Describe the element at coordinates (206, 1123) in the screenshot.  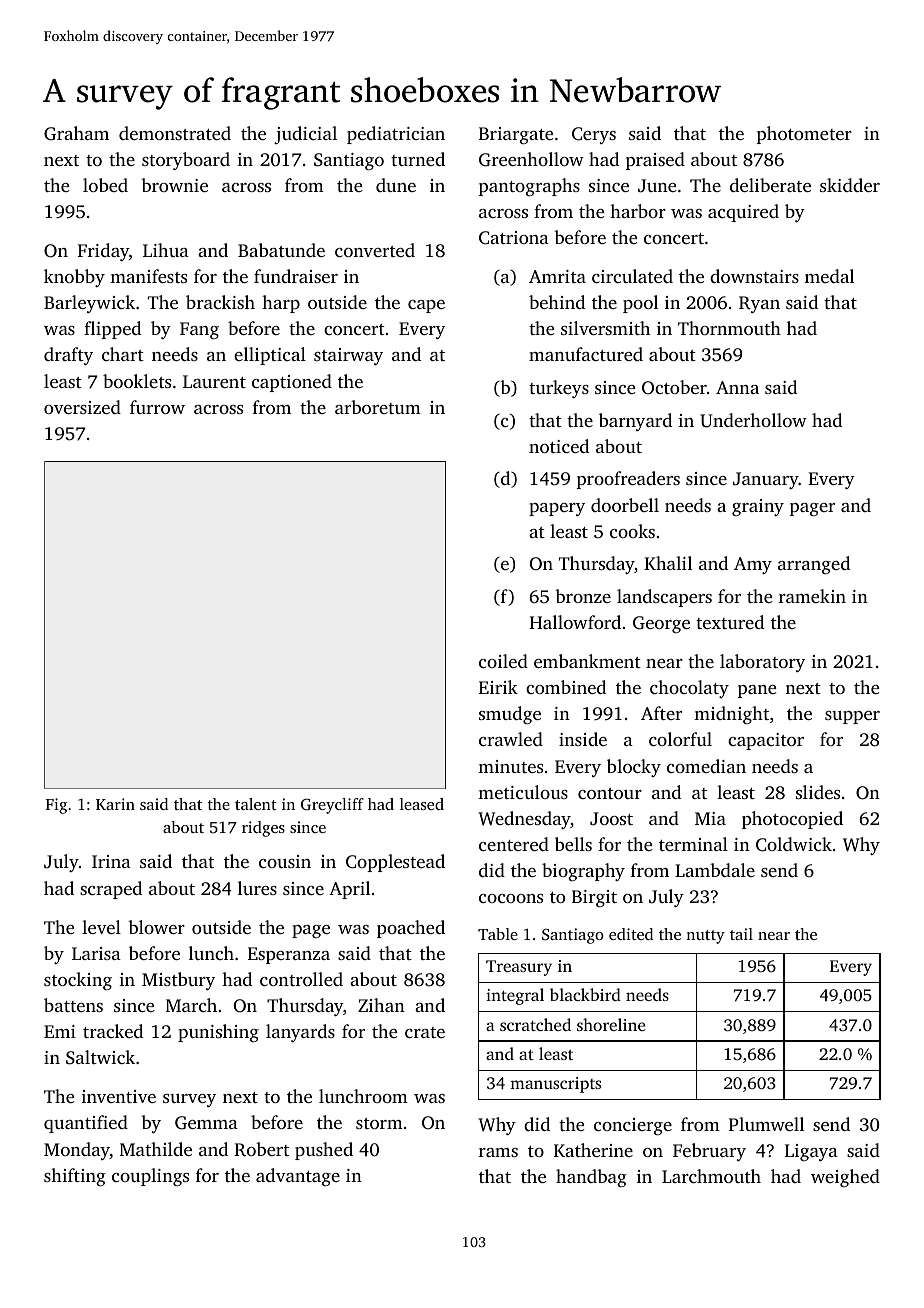
I see `Gemma` at that location.
